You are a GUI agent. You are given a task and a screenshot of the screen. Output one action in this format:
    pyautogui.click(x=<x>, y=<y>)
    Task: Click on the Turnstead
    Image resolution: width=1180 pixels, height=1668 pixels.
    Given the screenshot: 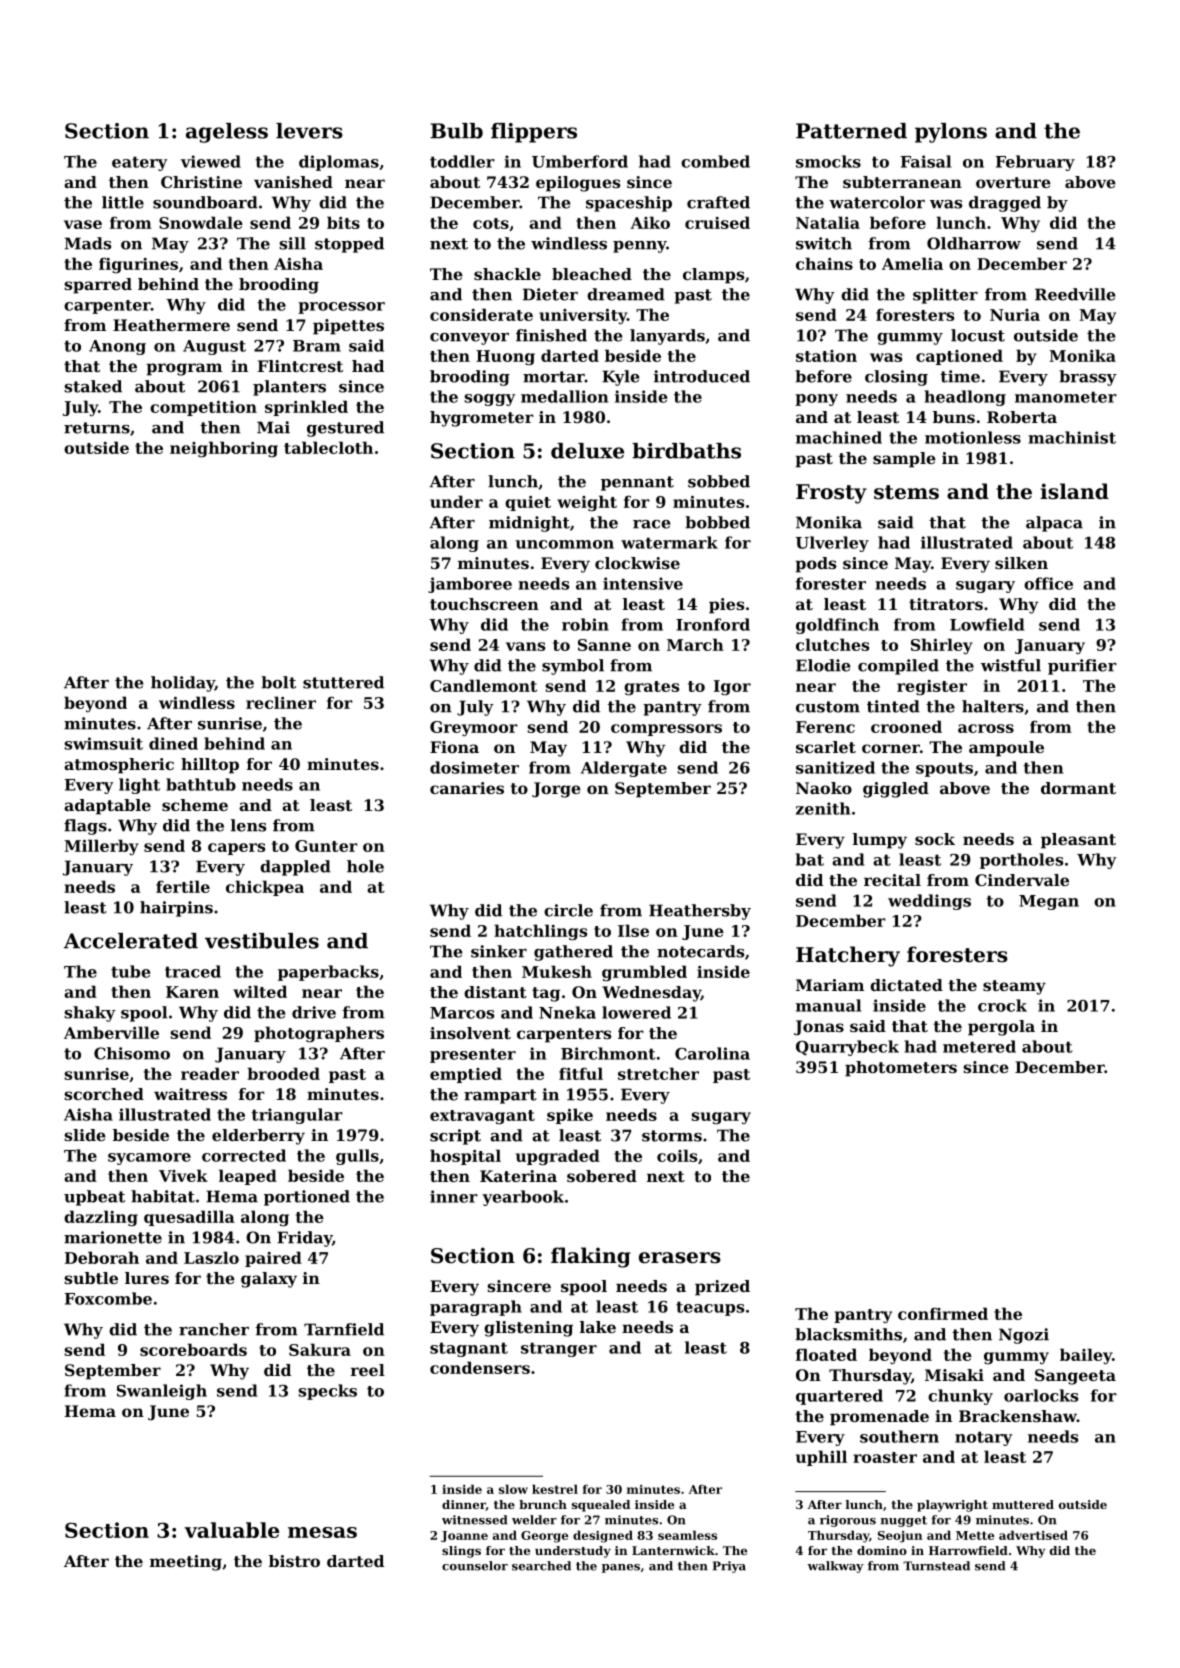 What is the action you would take?
    pyautogui.click(x=936, y=1566)
